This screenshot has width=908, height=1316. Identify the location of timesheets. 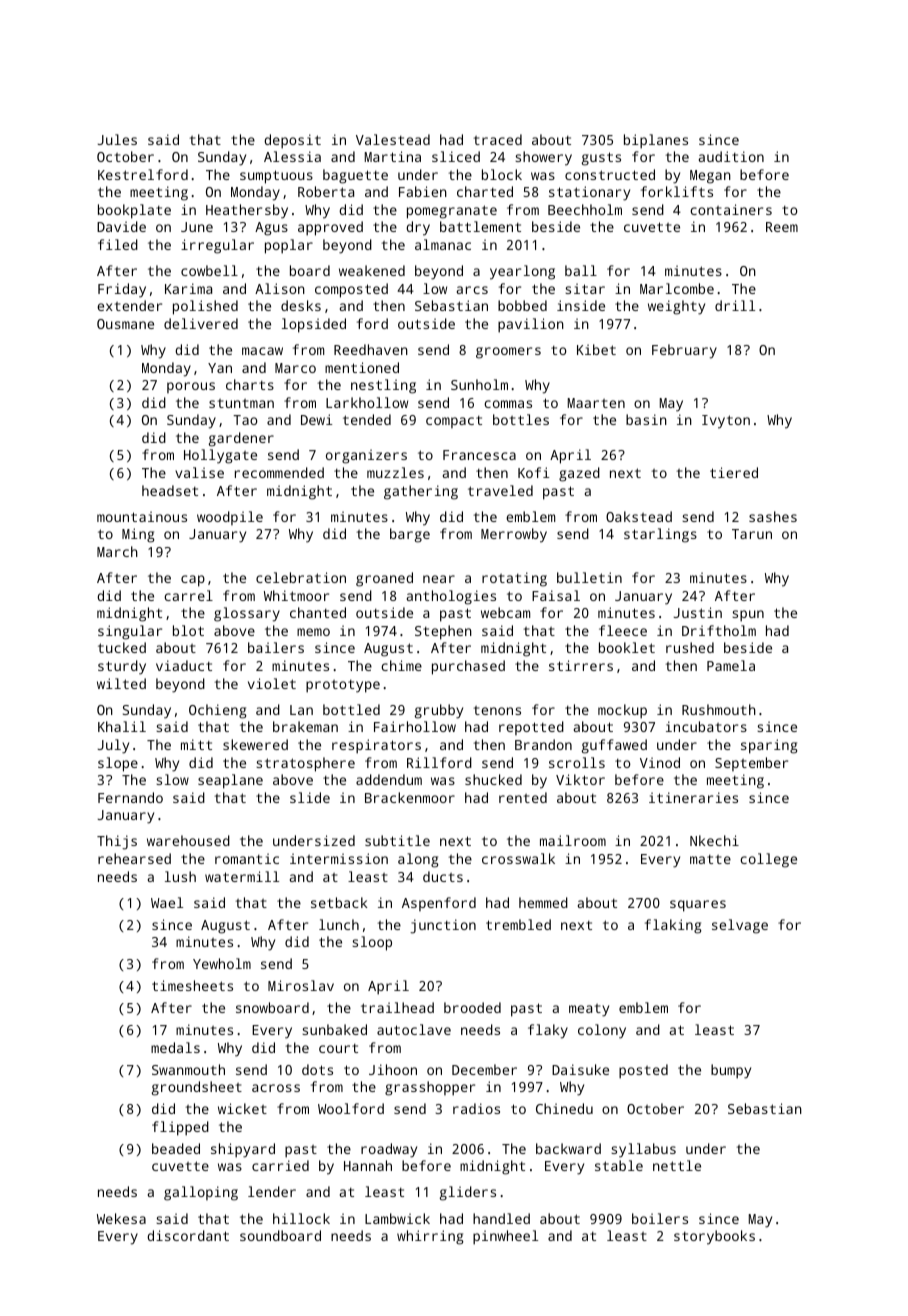
(192, 985).
